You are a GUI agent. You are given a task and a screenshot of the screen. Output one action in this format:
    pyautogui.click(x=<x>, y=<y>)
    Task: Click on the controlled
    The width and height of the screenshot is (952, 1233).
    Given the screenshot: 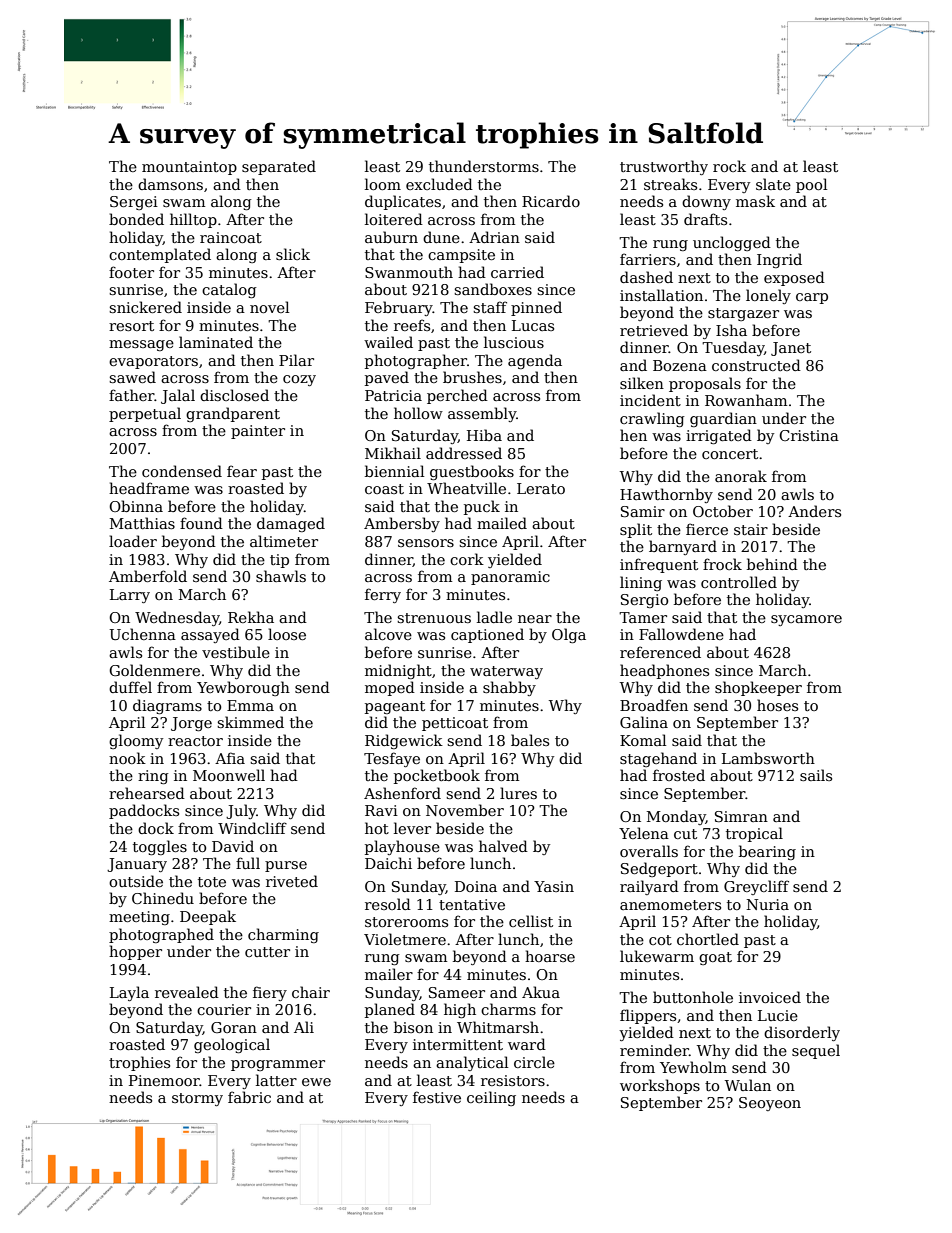 What is the action you would take?
    pyautogui.click(x=739, y=582)
